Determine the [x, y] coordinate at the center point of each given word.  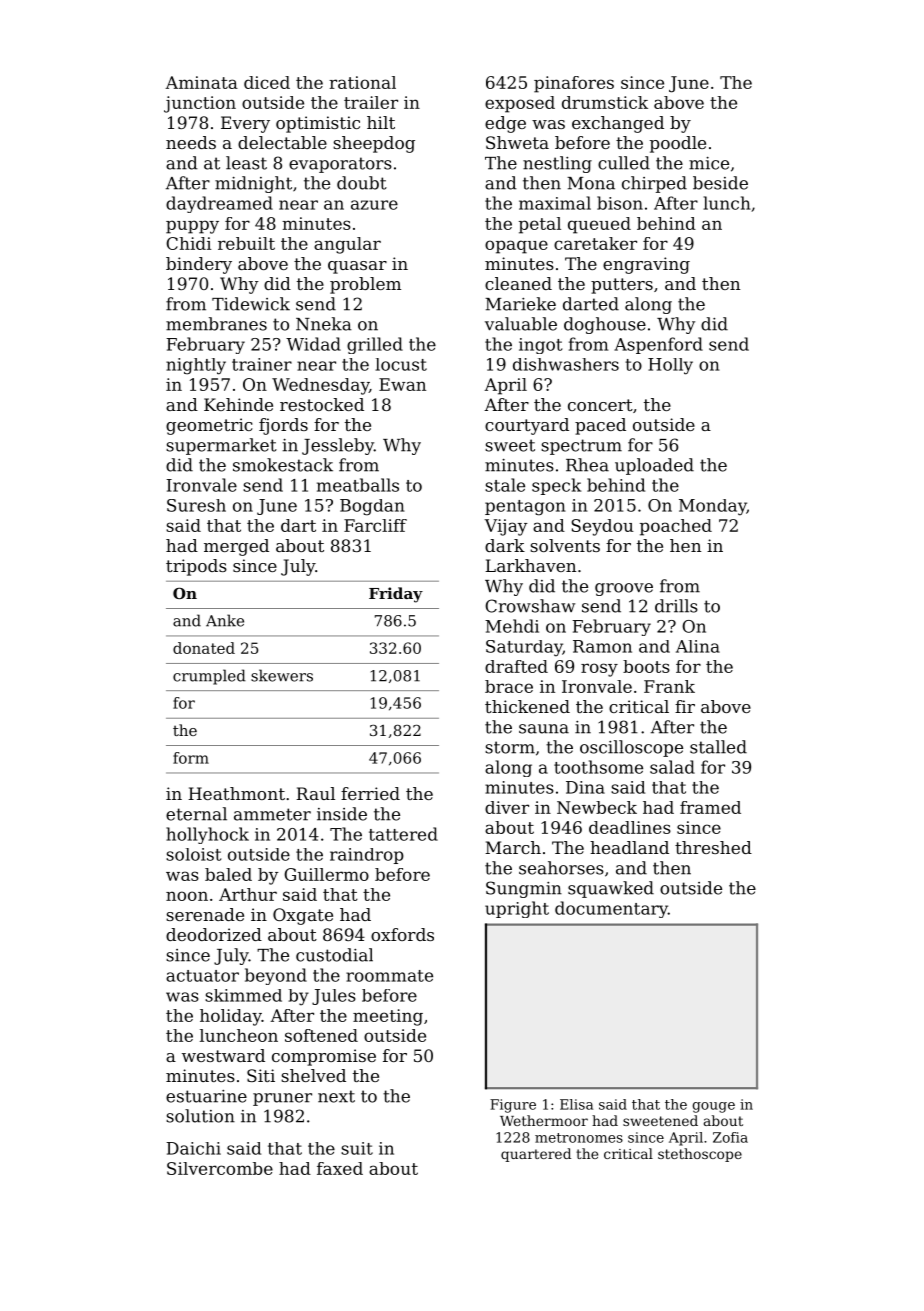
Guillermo [326, 874]
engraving [646, 265]
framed [710, 807]
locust [401, 364]
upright [517, 909]
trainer [262, 364]
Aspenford [658, 345]
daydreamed [219, 204]
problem [365, 285]
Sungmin [524, 889]
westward [223, 1055]
